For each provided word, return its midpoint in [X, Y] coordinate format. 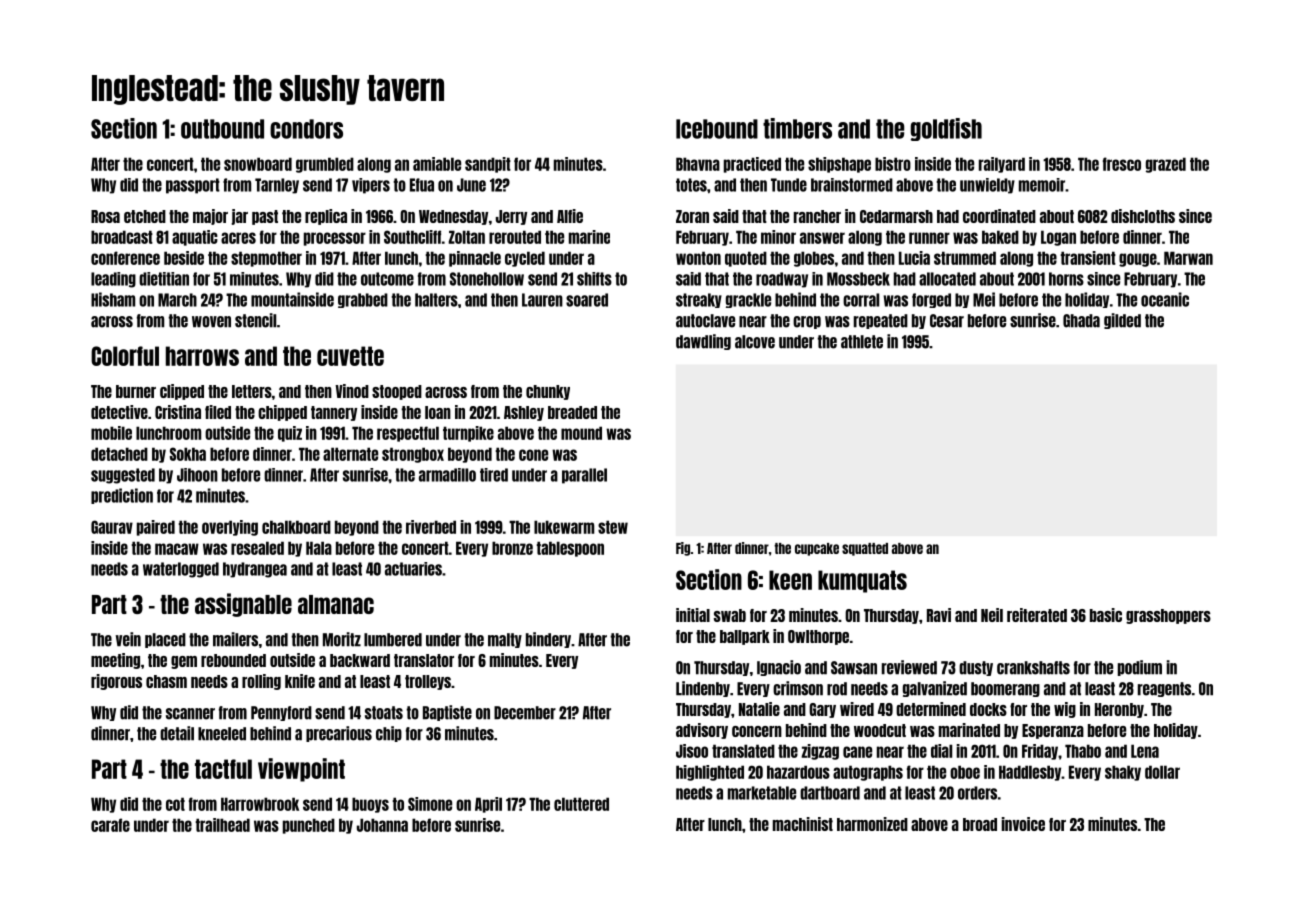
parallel [584, 476]
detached [119, 454]
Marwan [1188, 258]
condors [306, 129]
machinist [803, 824]
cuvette [350, 356]
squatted [865, 549]
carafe [110, 825]
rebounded [233, 660]
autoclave [705, 321]
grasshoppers [1168, 616]
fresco [1122, 164]
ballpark [745, 637]
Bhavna [698, 164]
